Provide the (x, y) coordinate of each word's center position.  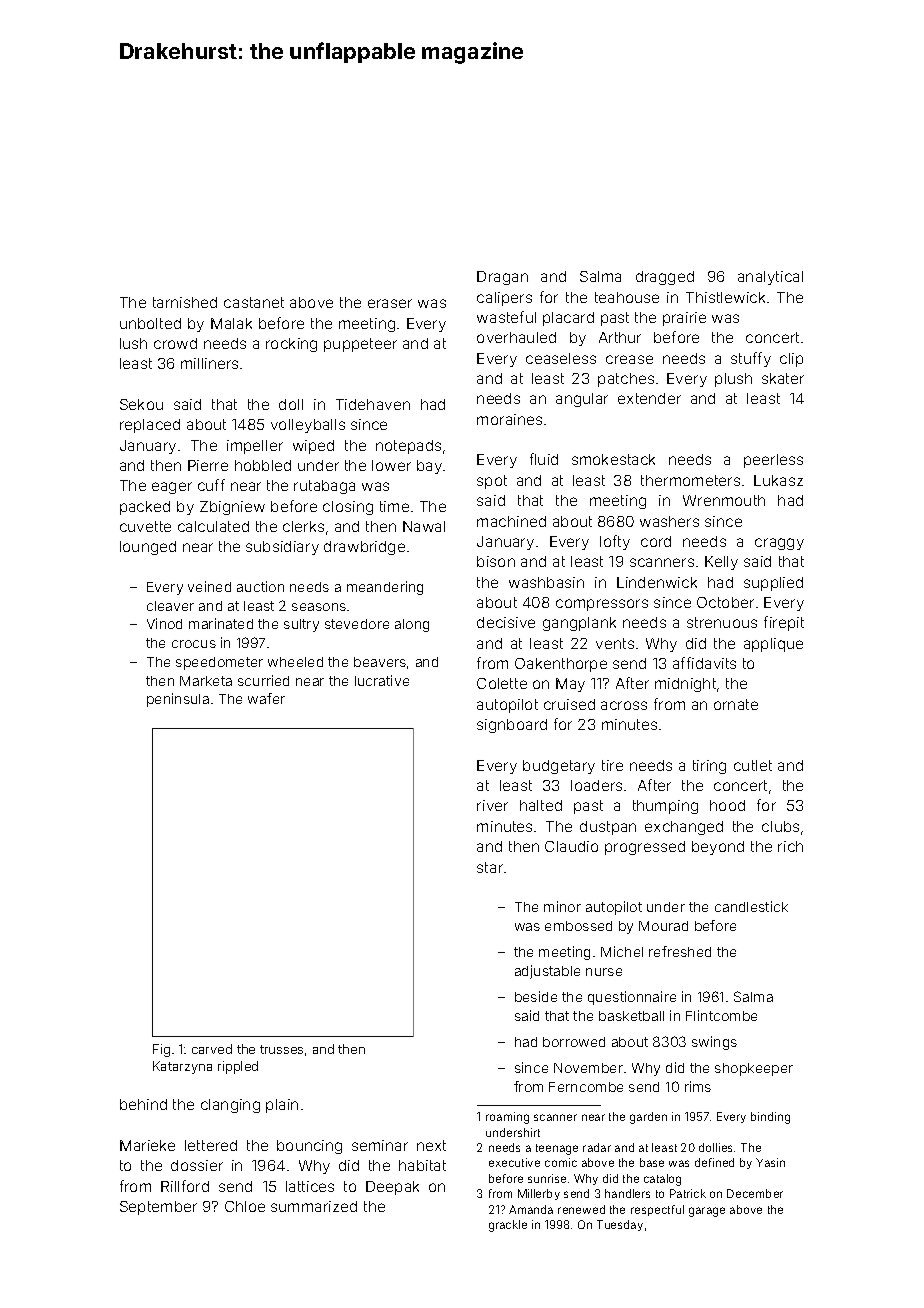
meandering (385, 588)
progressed (645, 848)
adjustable (547, 972)
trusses (281, 1049)
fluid (544, 459)
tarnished (185, 302)
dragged (665, 278)
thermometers (690, 480)
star (490, 867)
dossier (197, 1165)
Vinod (164, 623)
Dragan (502, 278)
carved (212, 1049)
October (725, 602)
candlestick (751, 906)
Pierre (208, 465)
